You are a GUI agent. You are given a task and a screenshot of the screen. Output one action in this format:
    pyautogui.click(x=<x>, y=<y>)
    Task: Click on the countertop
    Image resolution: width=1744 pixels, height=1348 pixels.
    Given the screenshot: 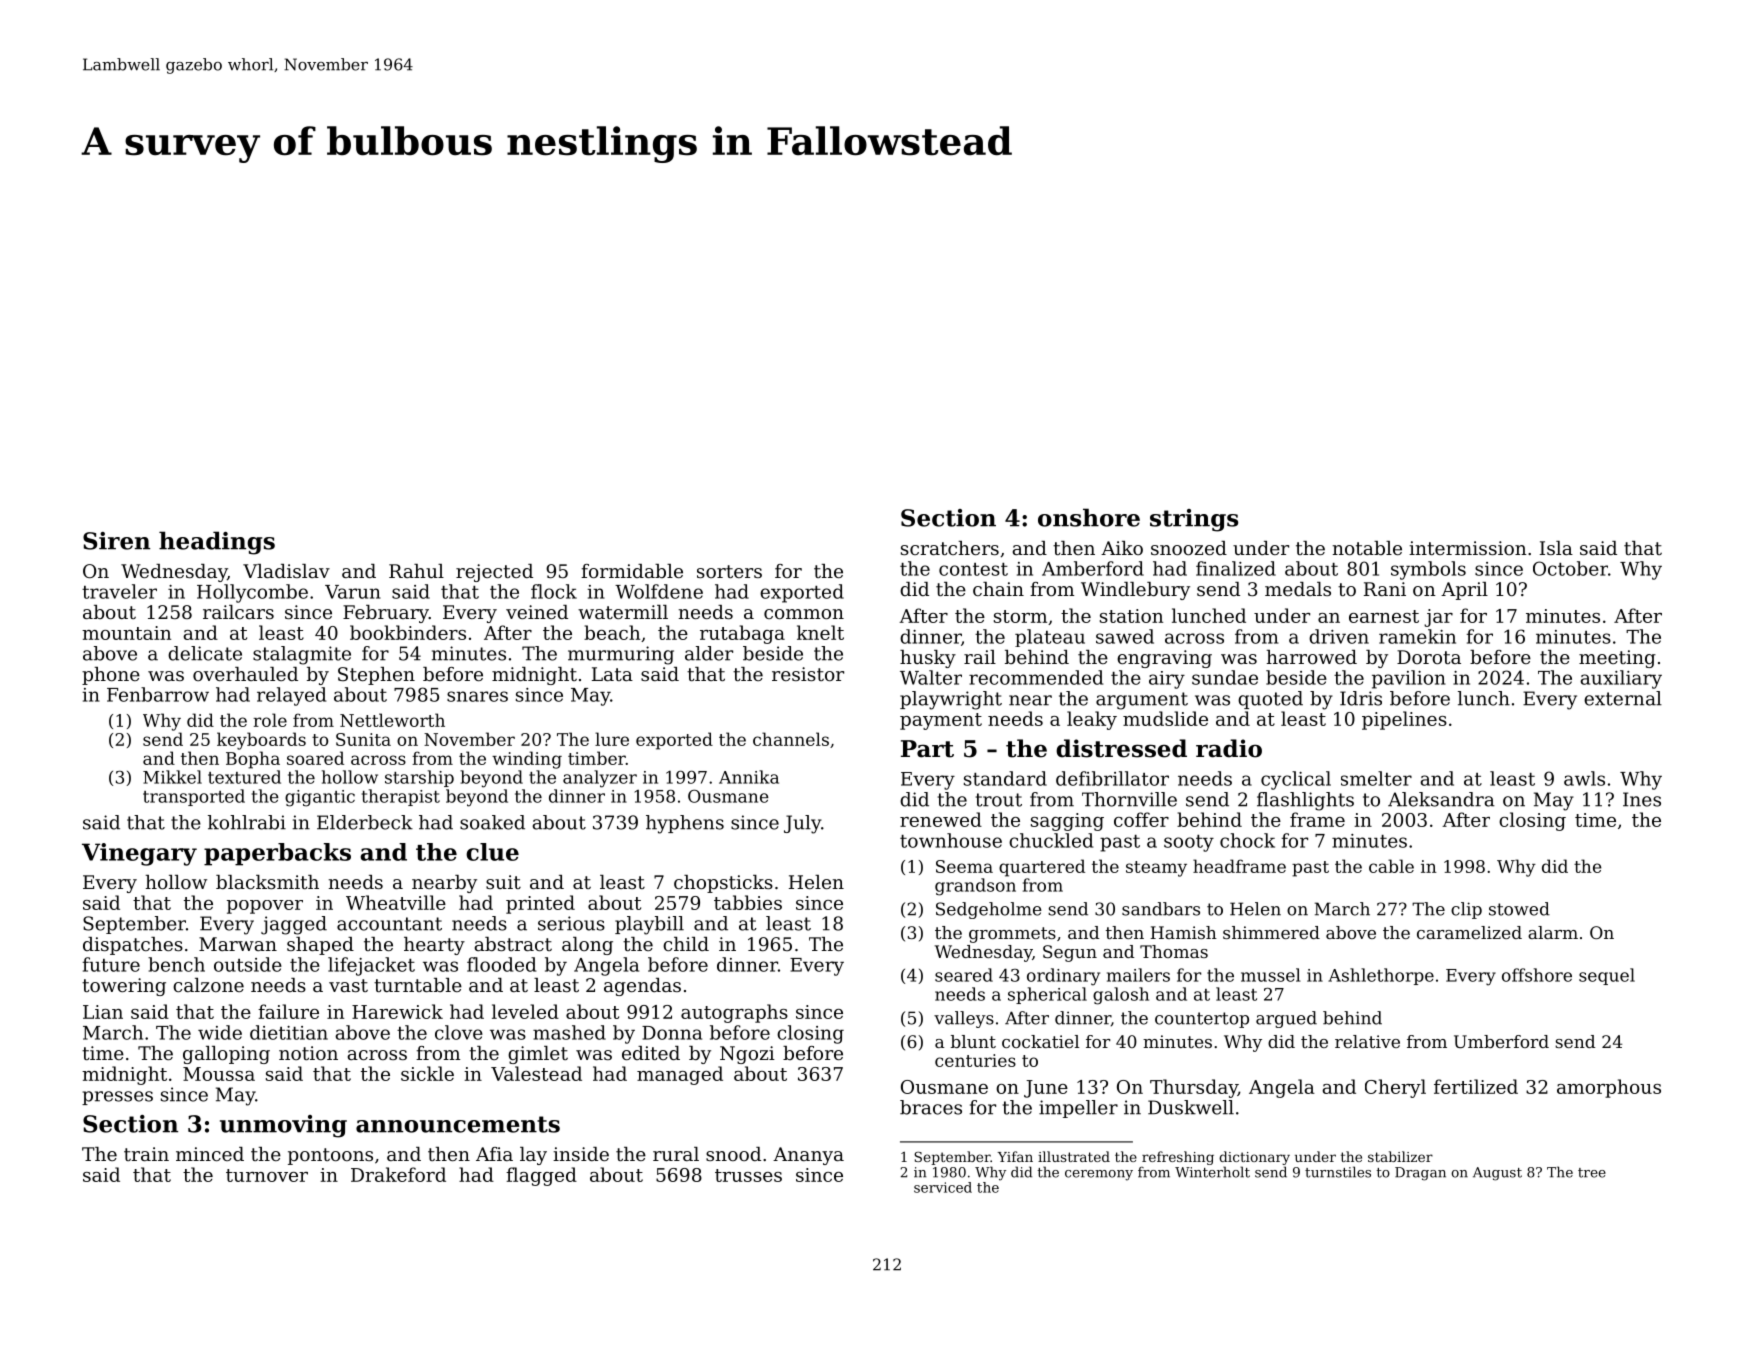 What is the action you would take?
    pyautogui.click(x=1202, y=1020)
